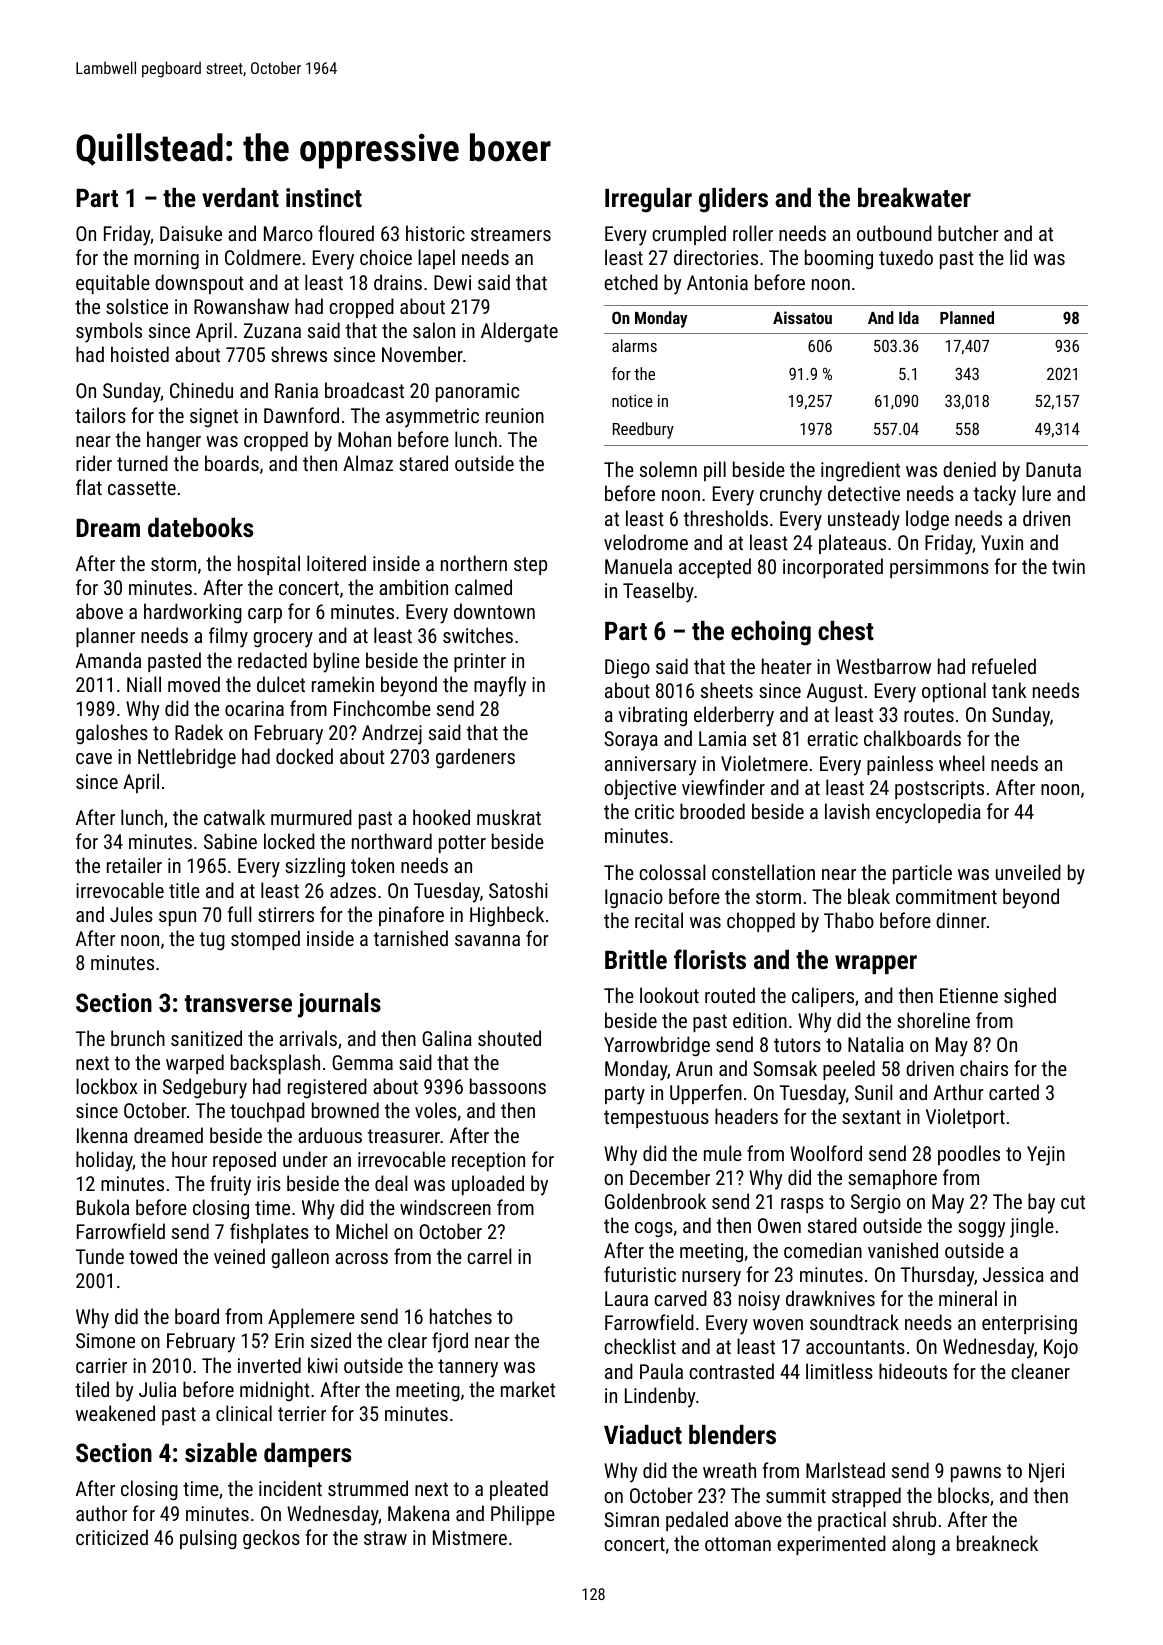  Describe the element at coordinates (968, 233) in the document. I see `butcher` at that location.
